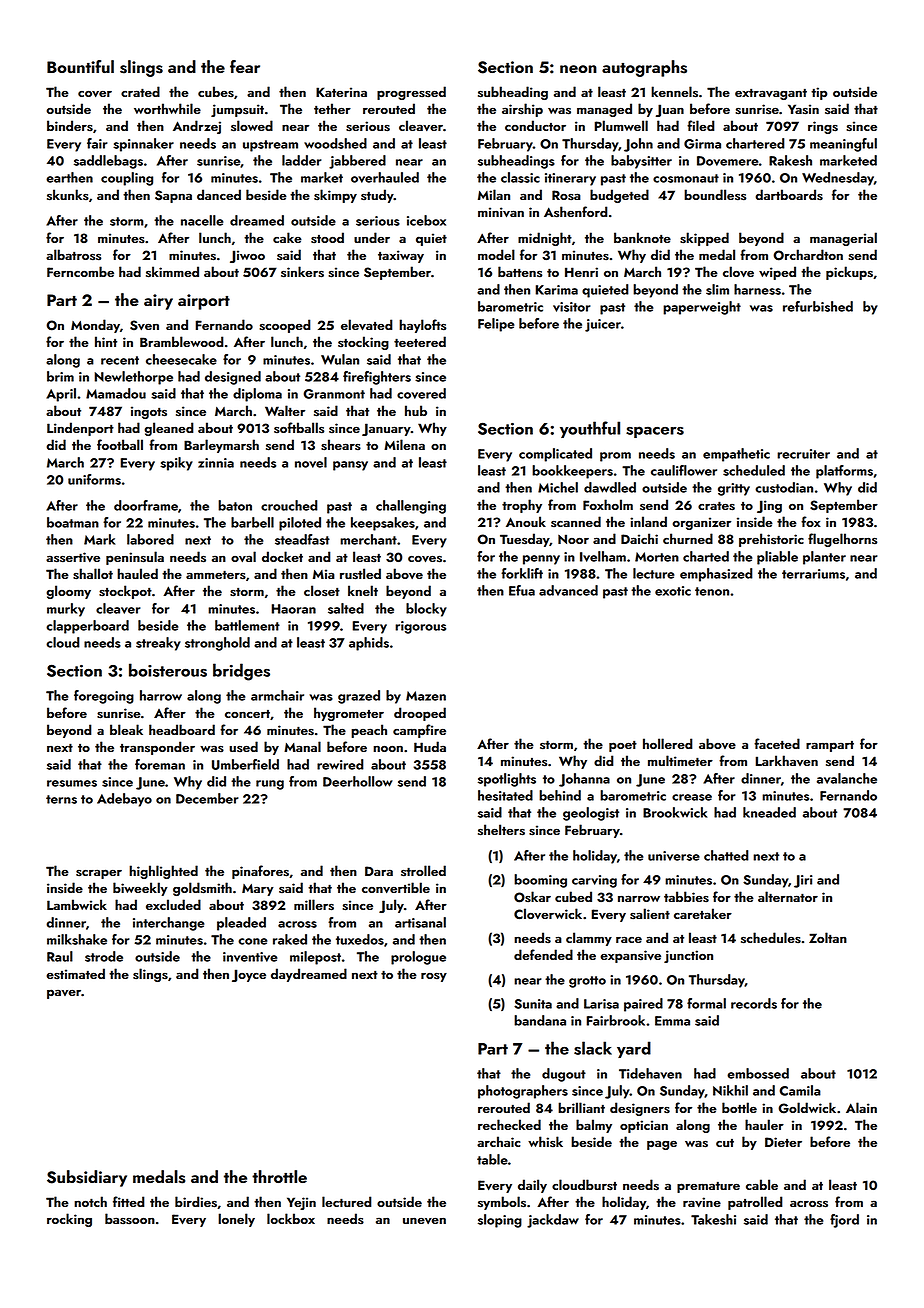 The height and width of the screenshot is (1308, 924). What do you see at coordinates (125, 592) in the screenshot?
I see `stockpot` at bounding box center [125, 592].
